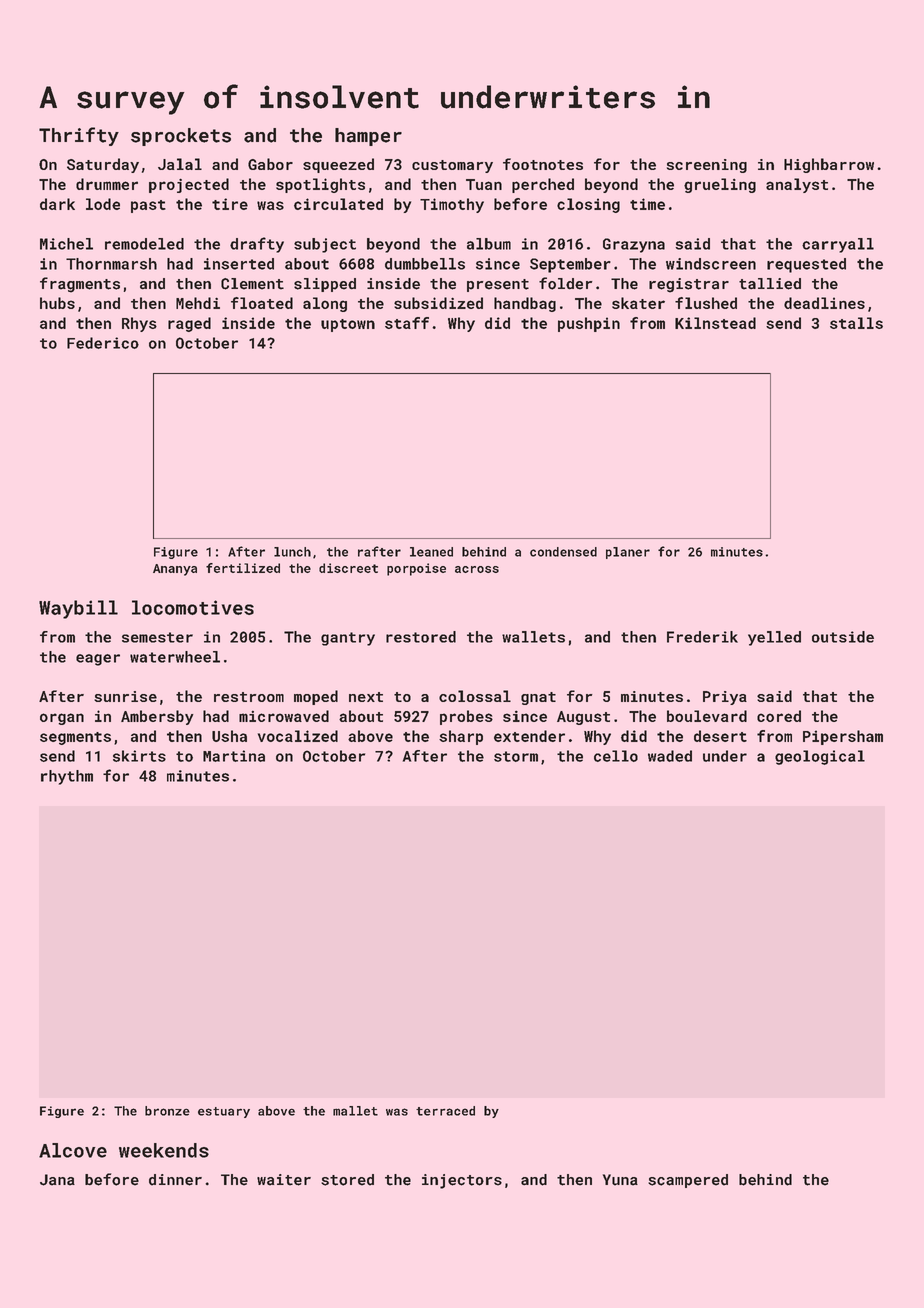  I want to click on bronze, so click(167, 1111).
